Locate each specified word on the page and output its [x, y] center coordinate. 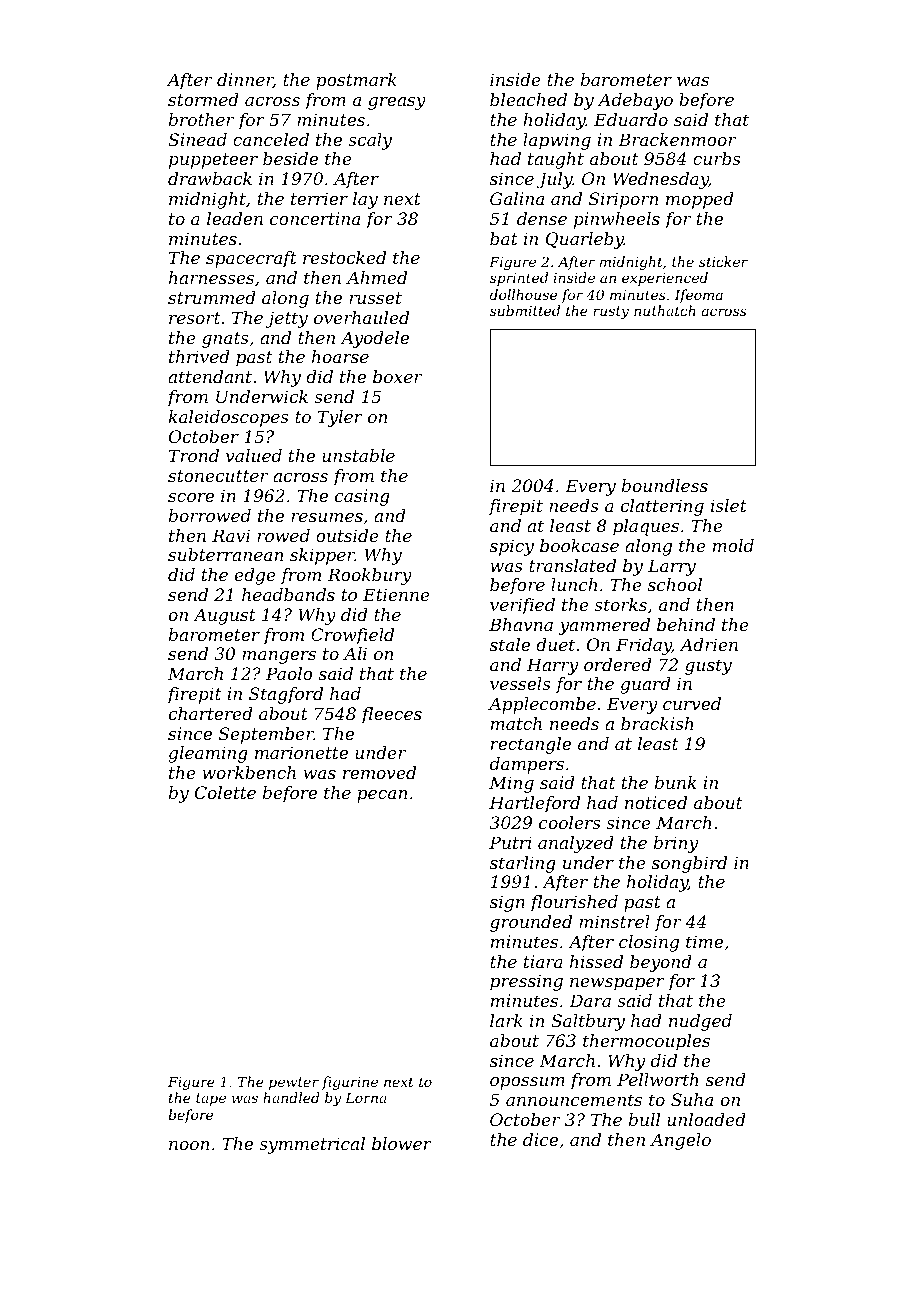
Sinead [197, 139]
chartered [211, 713]
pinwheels [617, 220]
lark [506, 1020]
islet [729, 505]
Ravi [231, 535]
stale [510, 644]
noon [189, 1145]
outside [347, 535]
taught [556, 160]
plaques [646, 527]
